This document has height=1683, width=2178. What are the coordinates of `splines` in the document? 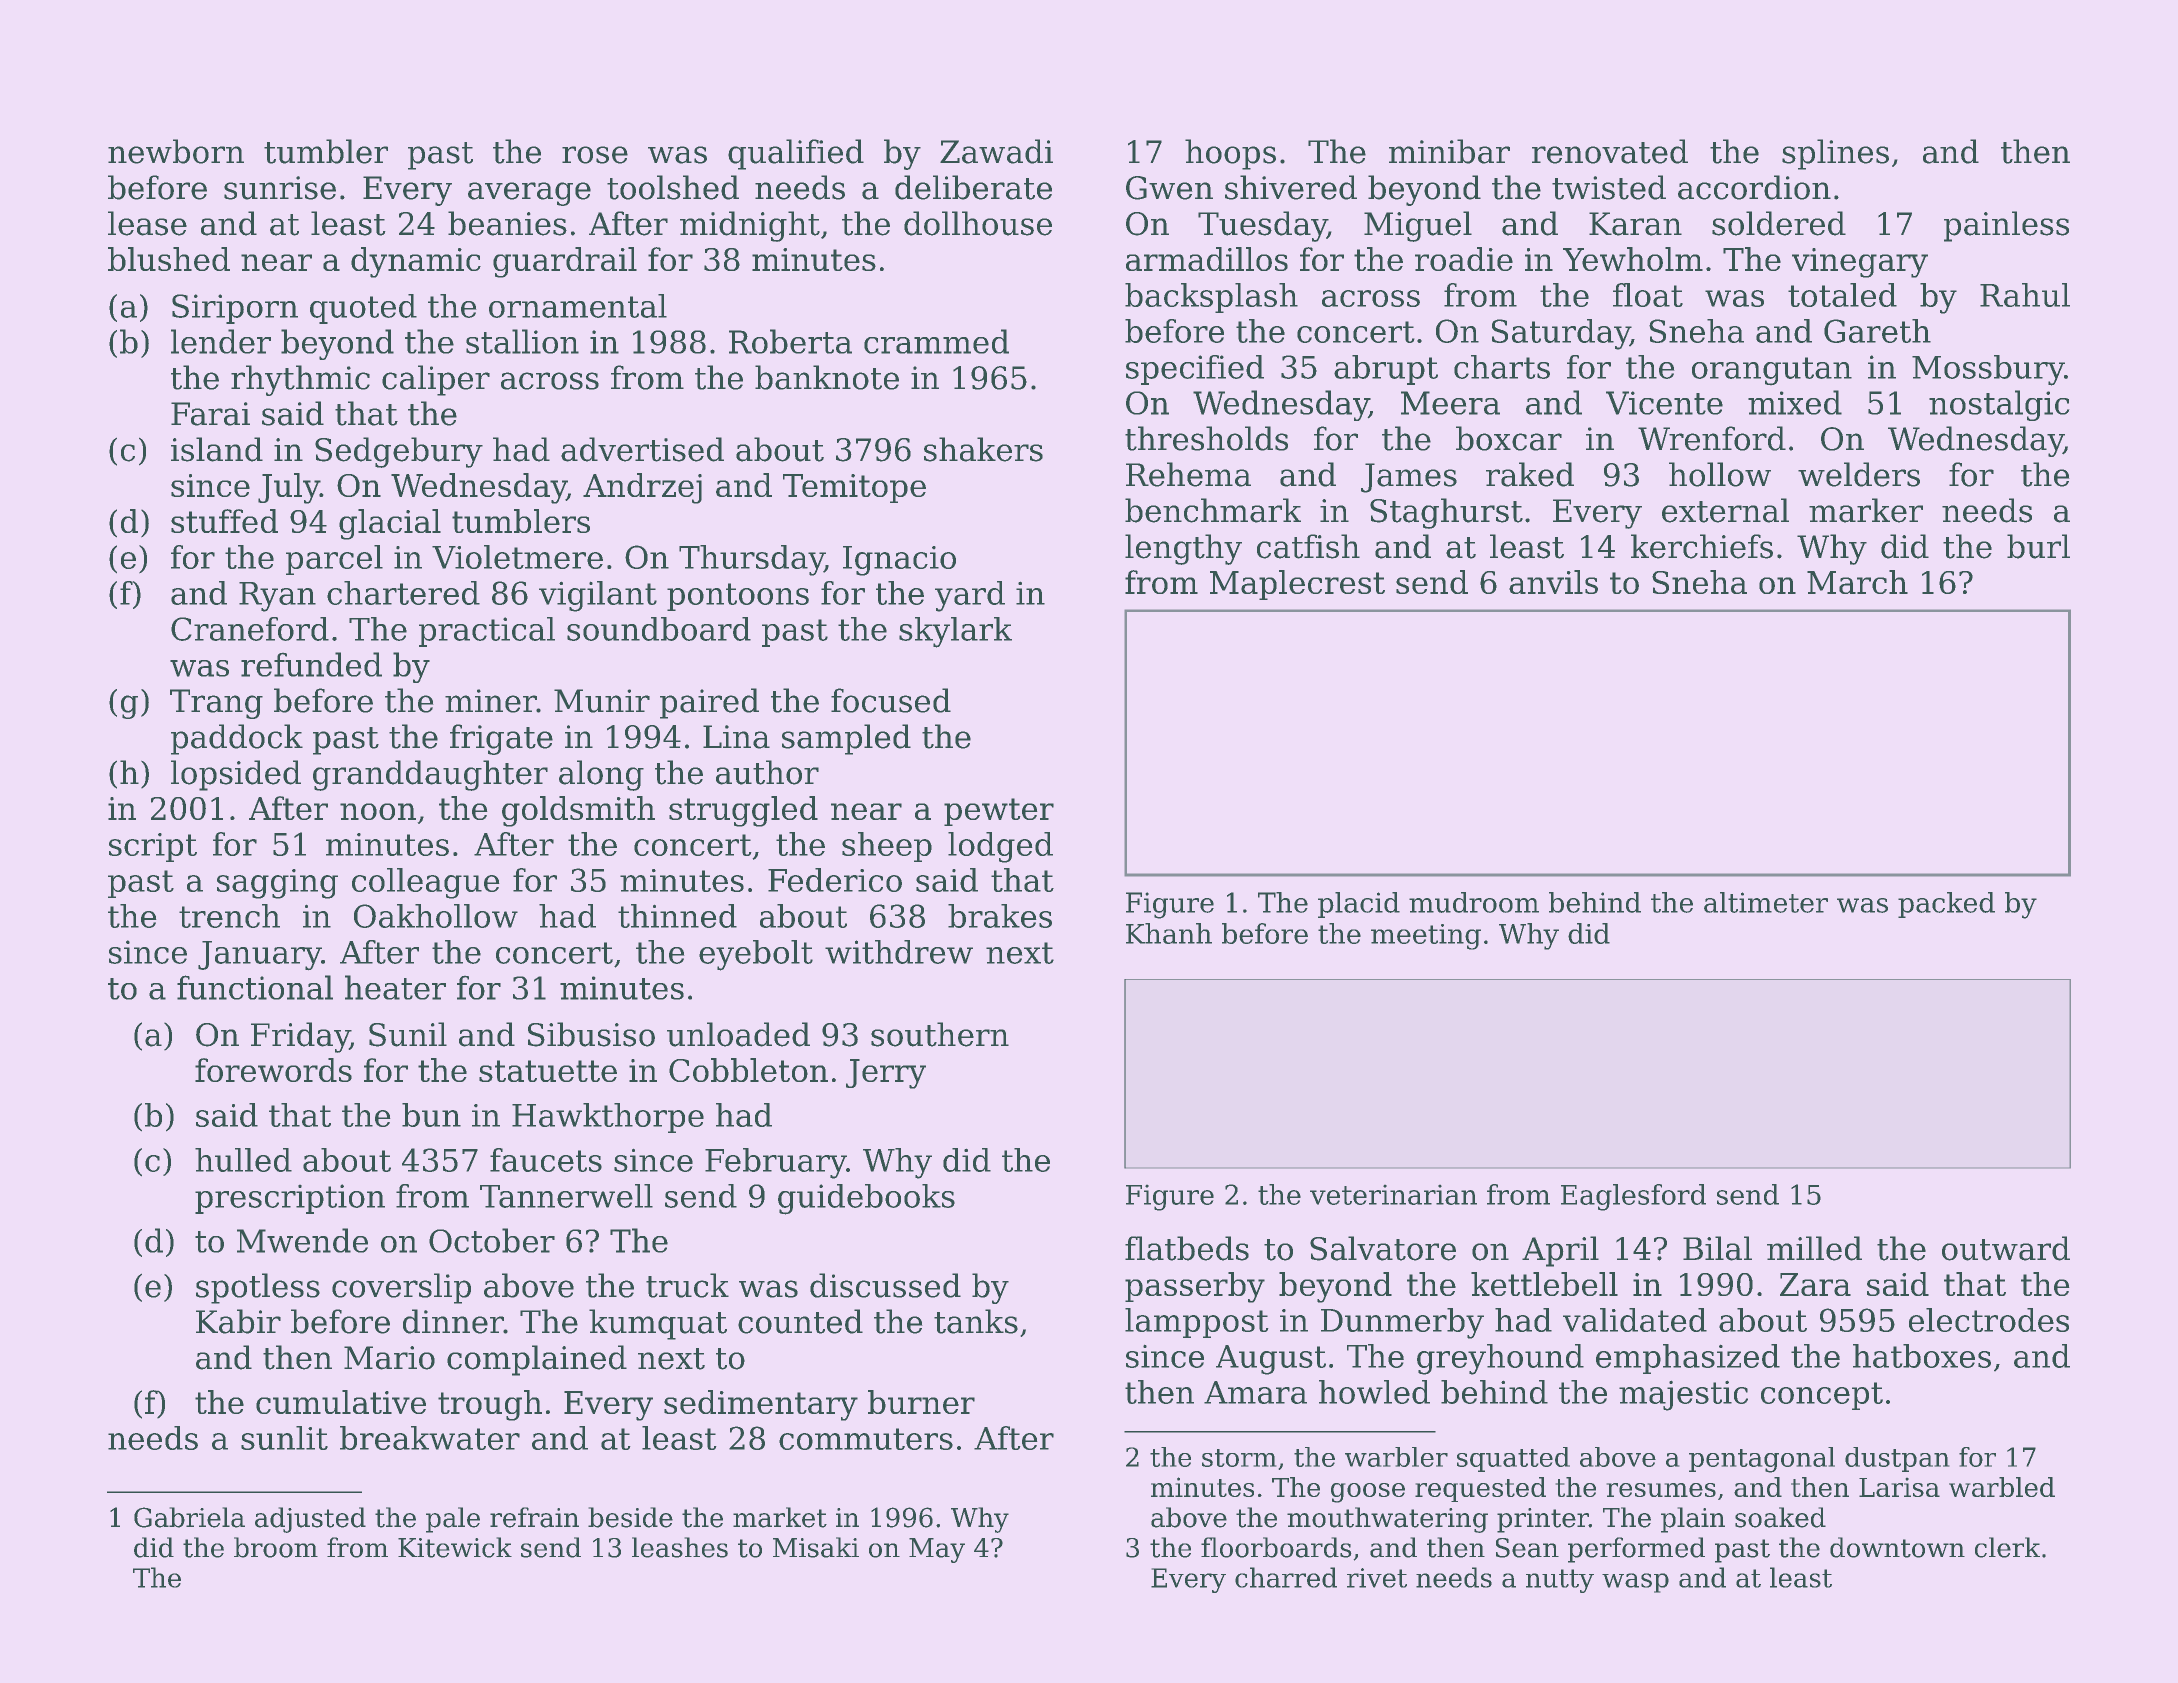 It's located at (1835, 154).
